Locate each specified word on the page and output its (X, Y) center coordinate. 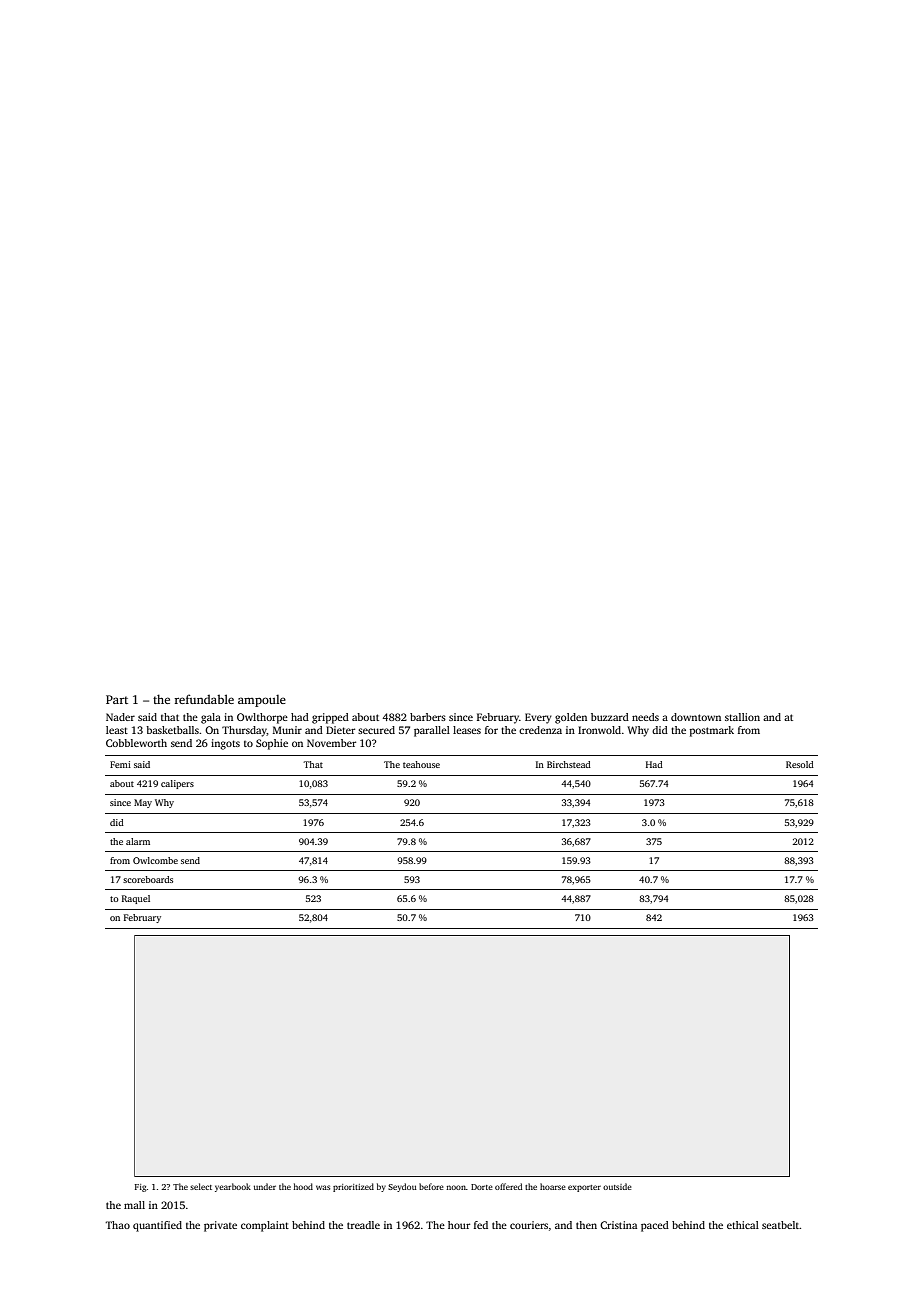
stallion (742, 717)
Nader (120, 717)
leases (467, 730)
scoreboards (148, 879)
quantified (157, 1226)
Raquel (136, 899)
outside (617, 1186)
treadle (363, 1225)
